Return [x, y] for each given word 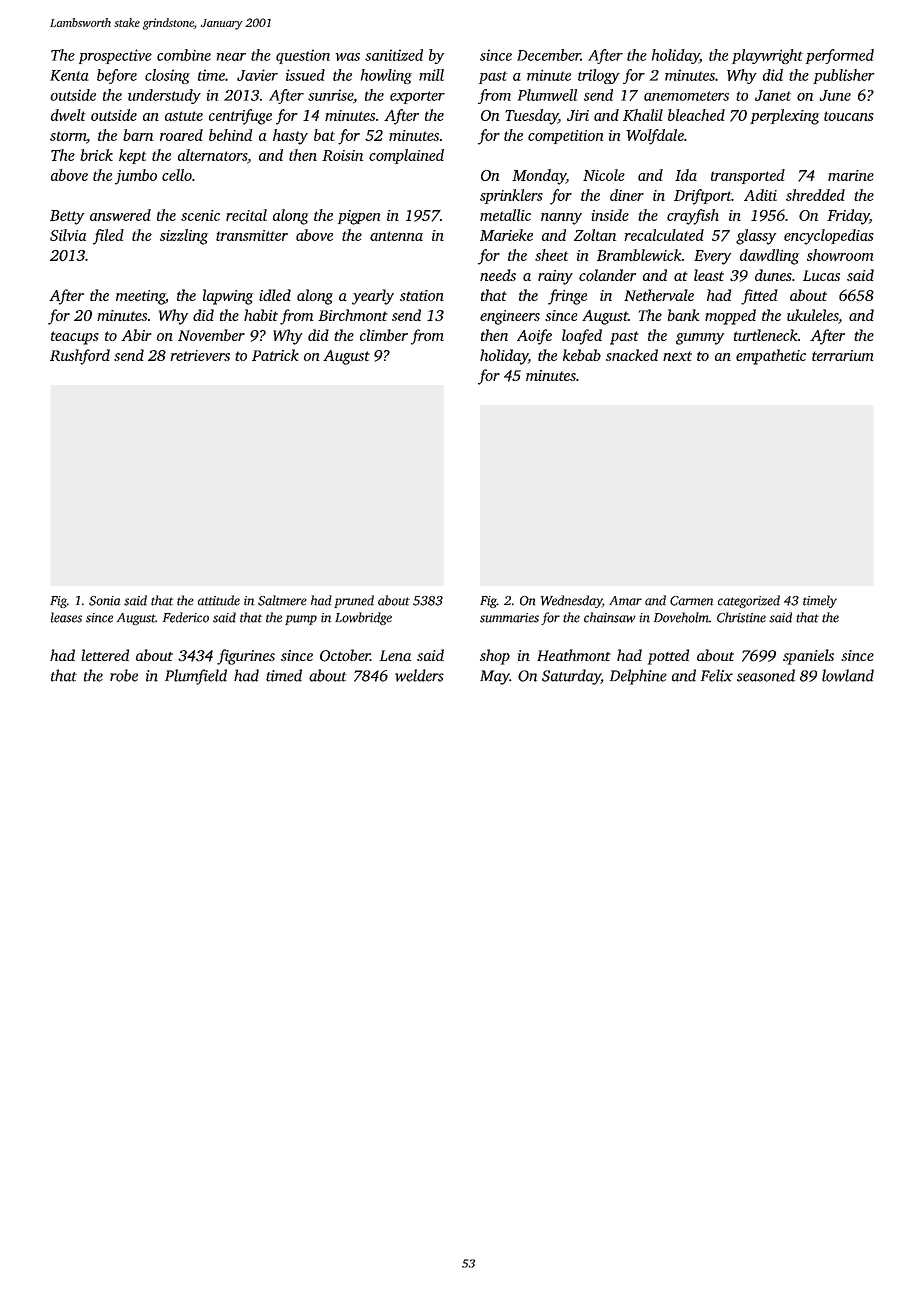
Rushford [80, 357]
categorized [749, 601]
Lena [396, 655]
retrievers [200, 355]
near [231, 57]
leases [66, 617]
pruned [354, 601]
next [677, 356]
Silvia [68, 235]
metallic [505, 215]
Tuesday [531, 117]
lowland [848, 675]
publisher [844, 76]
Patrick [275, 355]
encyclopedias [829, 237]
